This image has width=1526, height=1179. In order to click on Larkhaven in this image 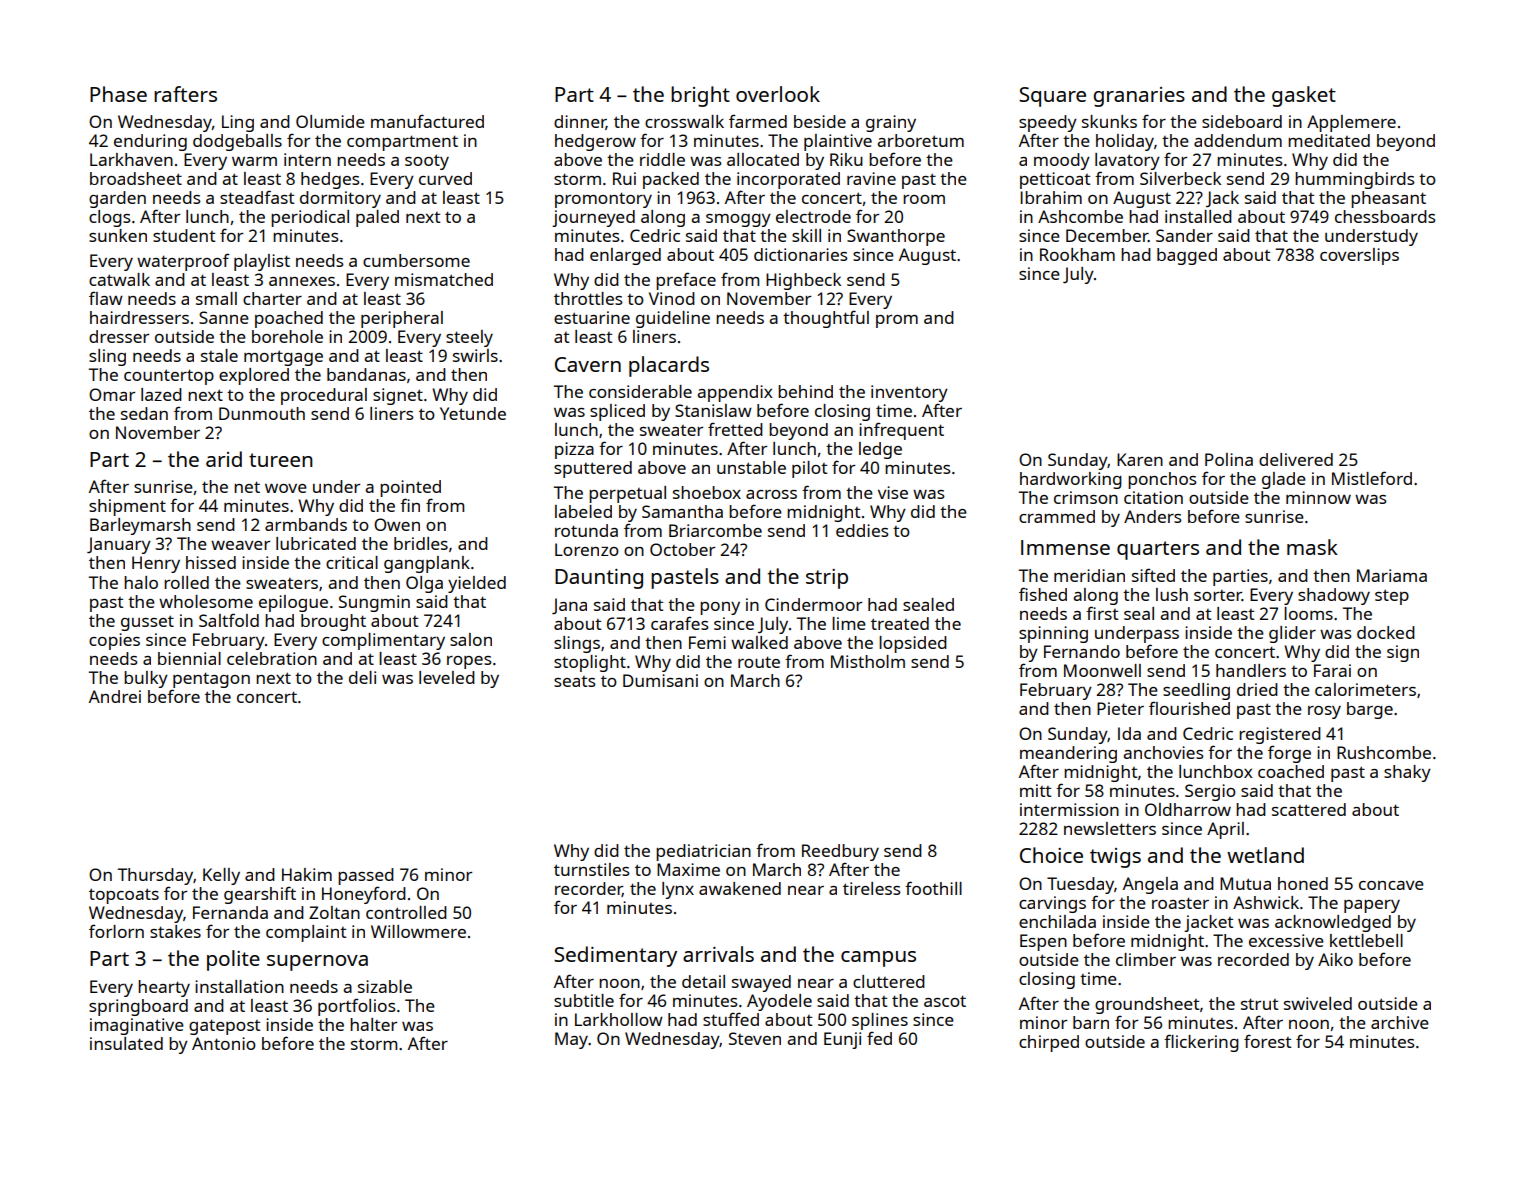, I will do `click(131, 159)`.
